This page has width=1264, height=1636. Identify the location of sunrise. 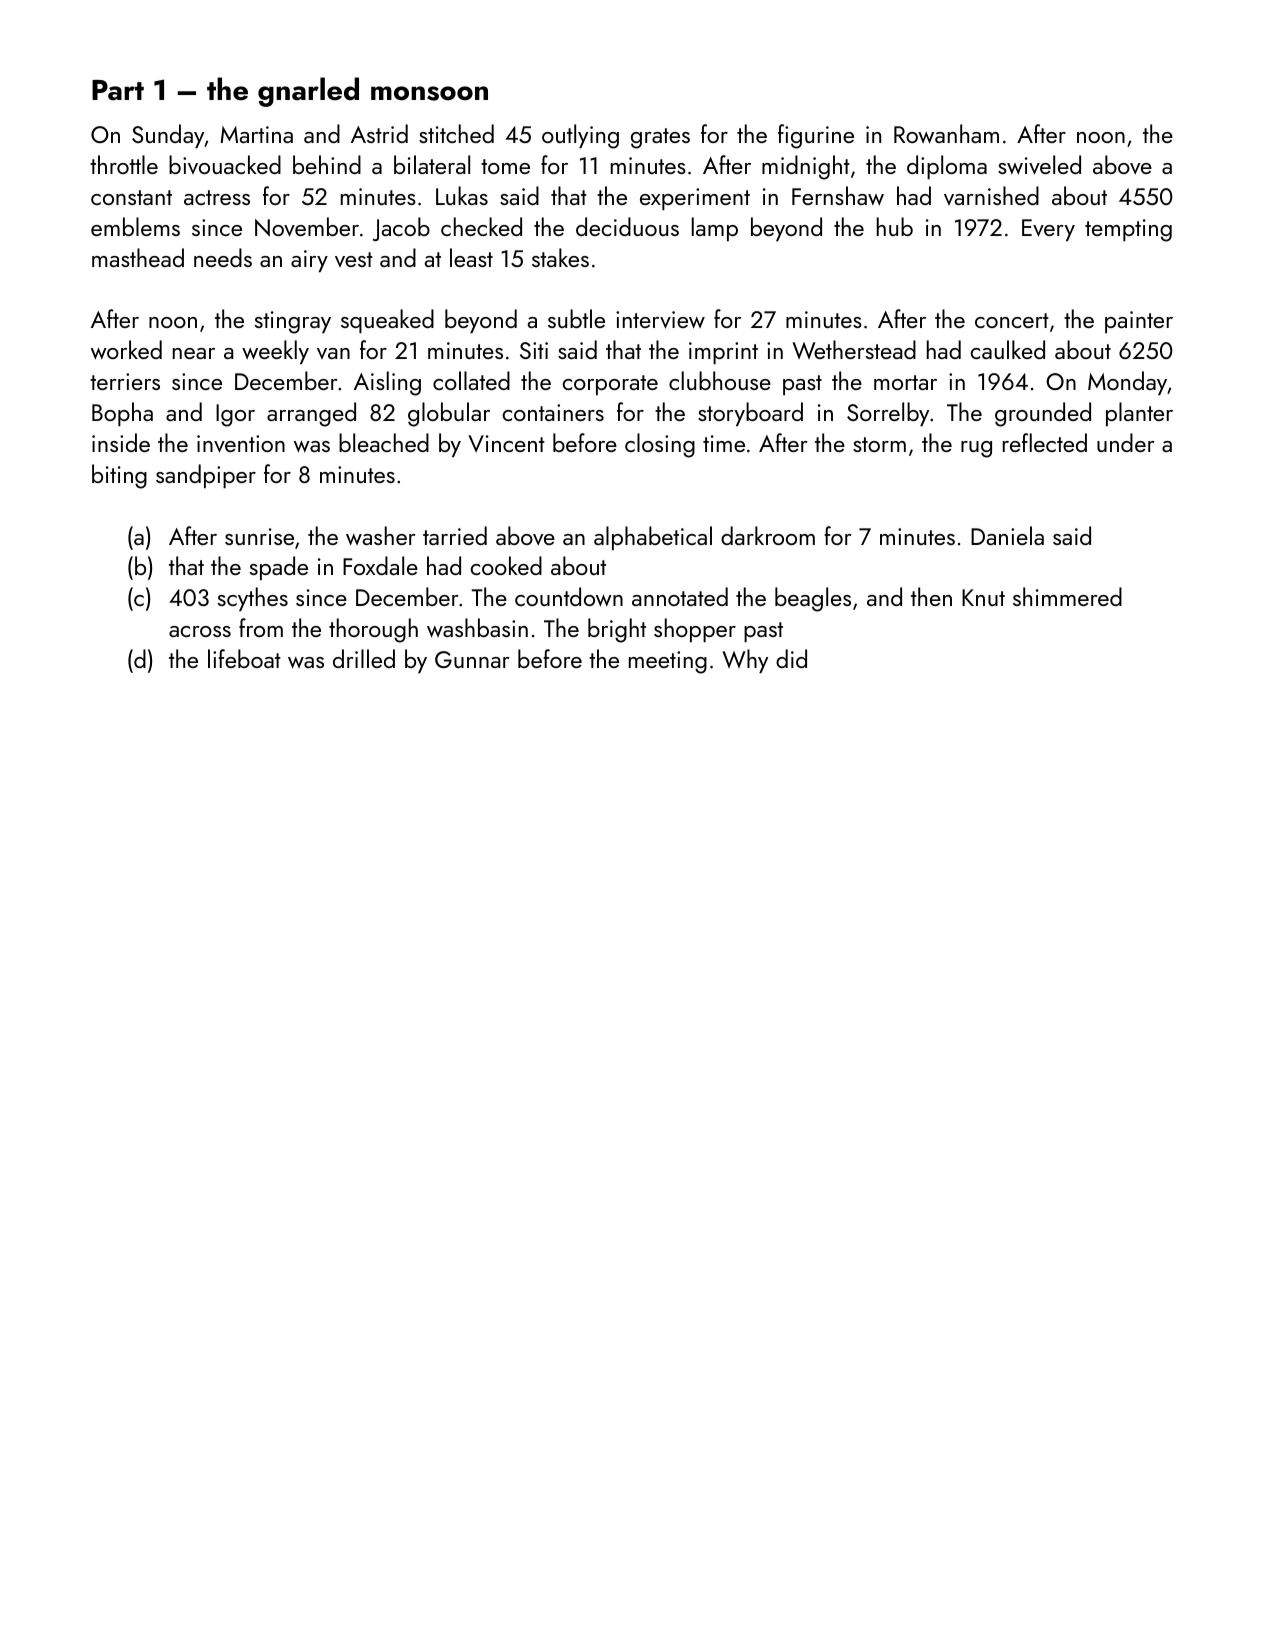
(259, 536).
